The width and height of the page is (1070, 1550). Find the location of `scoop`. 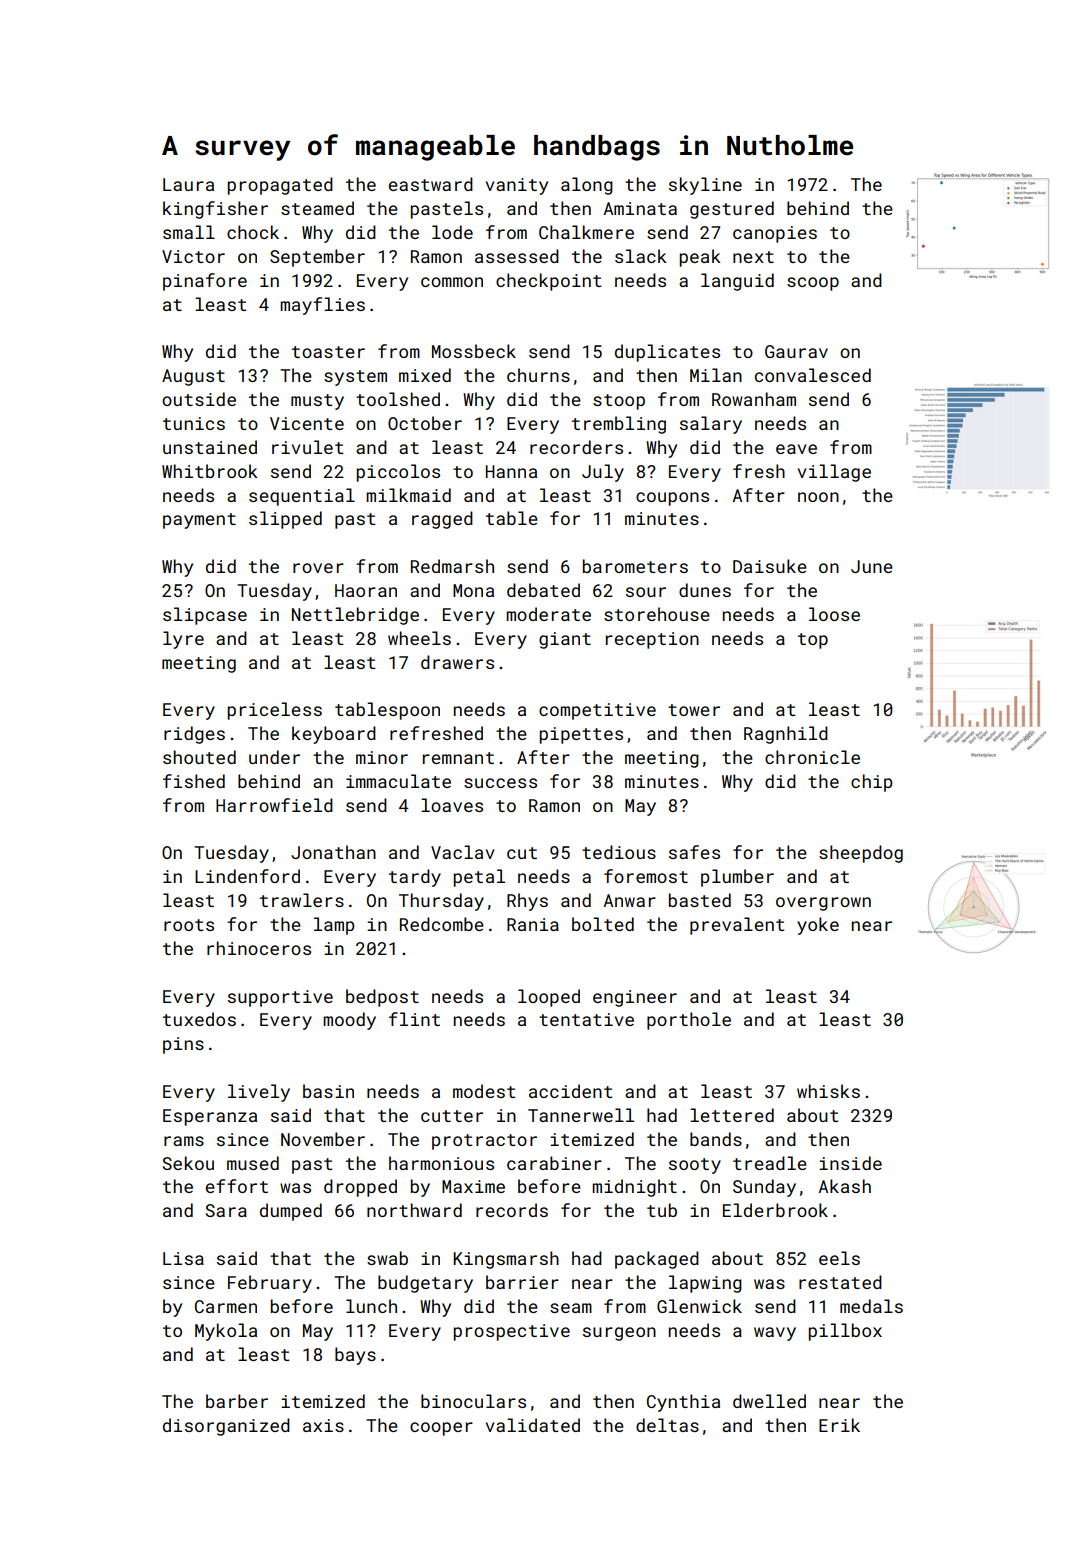

scoop is located at coordinates (813, 284).
